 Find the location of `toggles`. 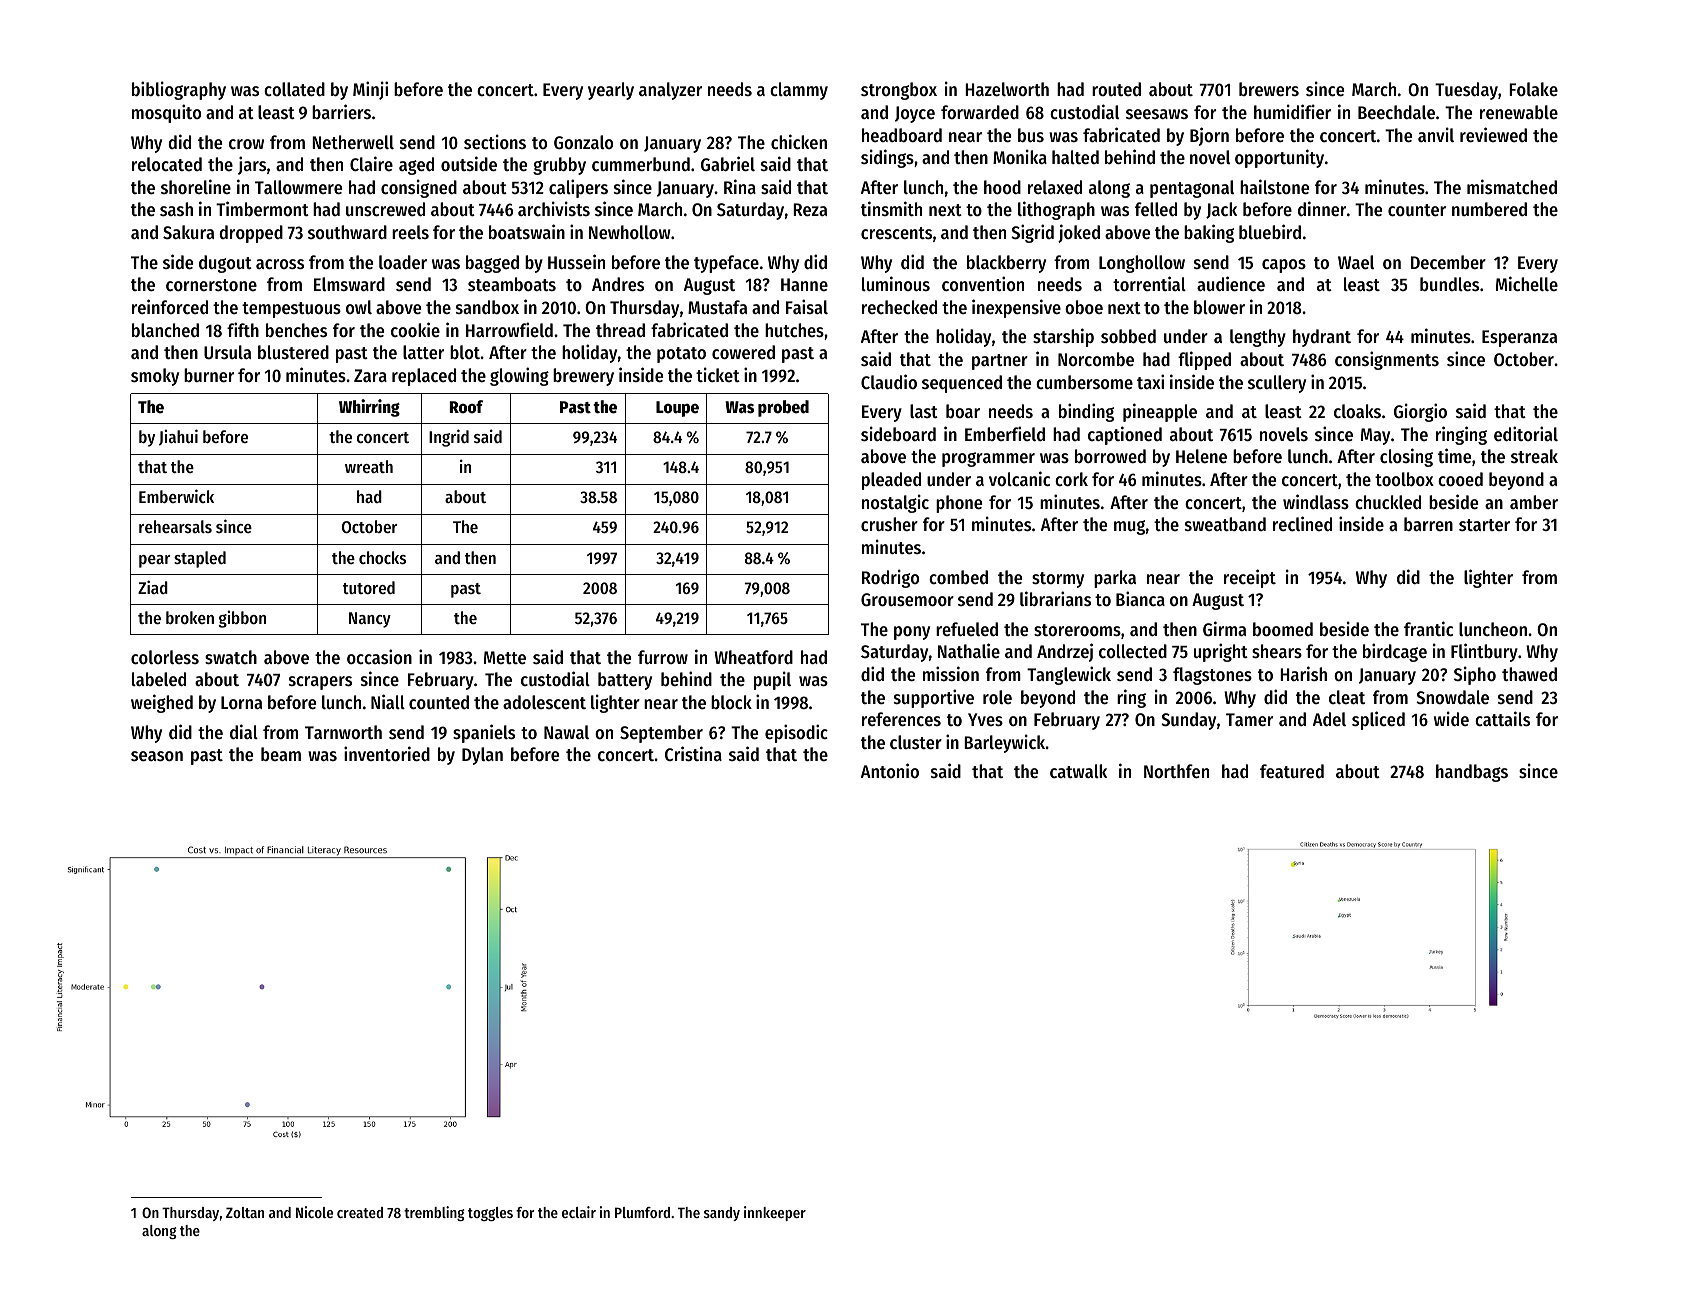

toggles is located at coordinates (490, 1214).
